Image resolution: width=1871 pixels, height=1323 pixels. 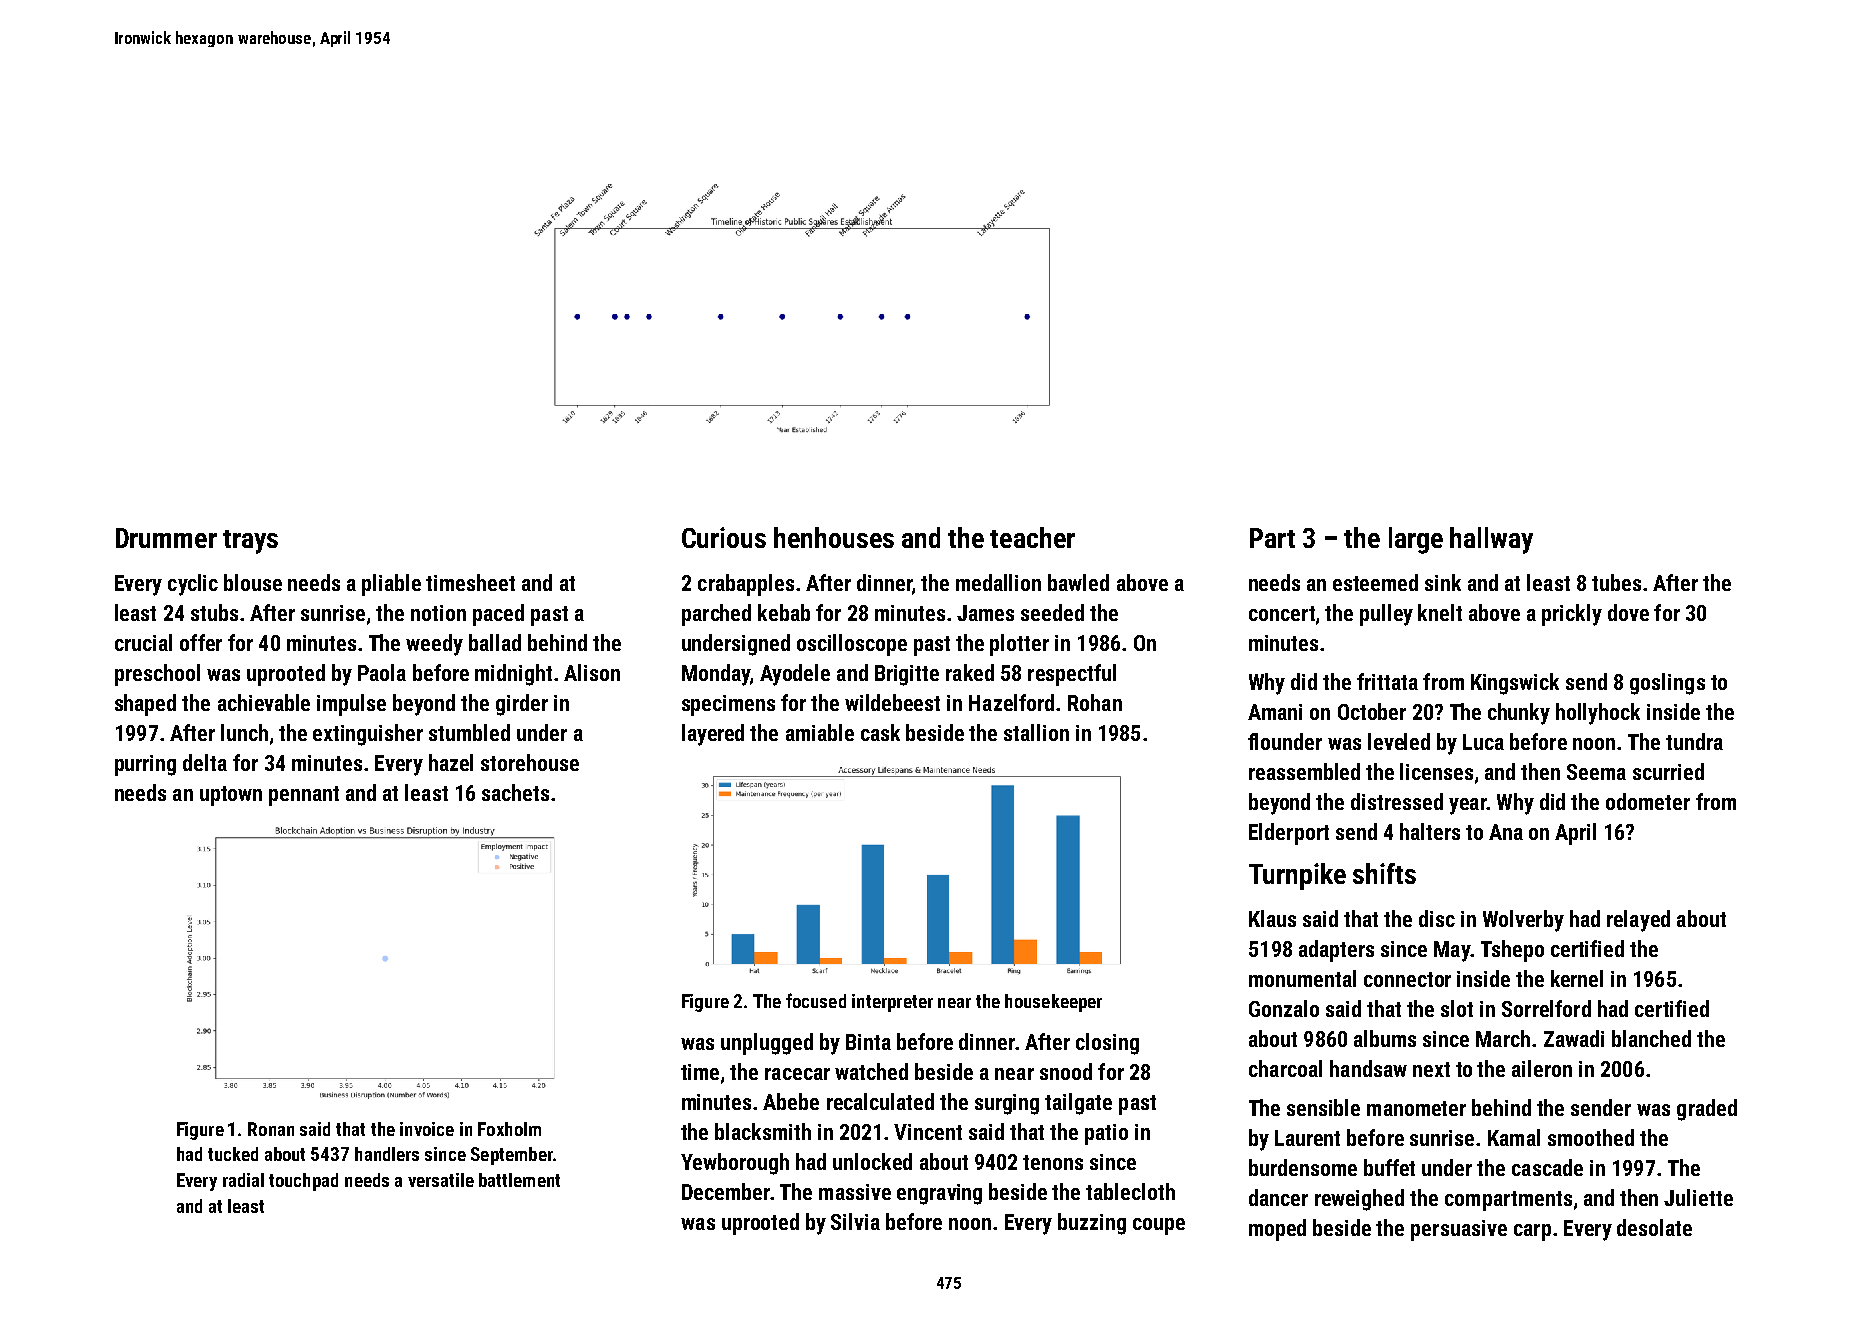 I want to click on pennant, so click(x=304, y=796).
